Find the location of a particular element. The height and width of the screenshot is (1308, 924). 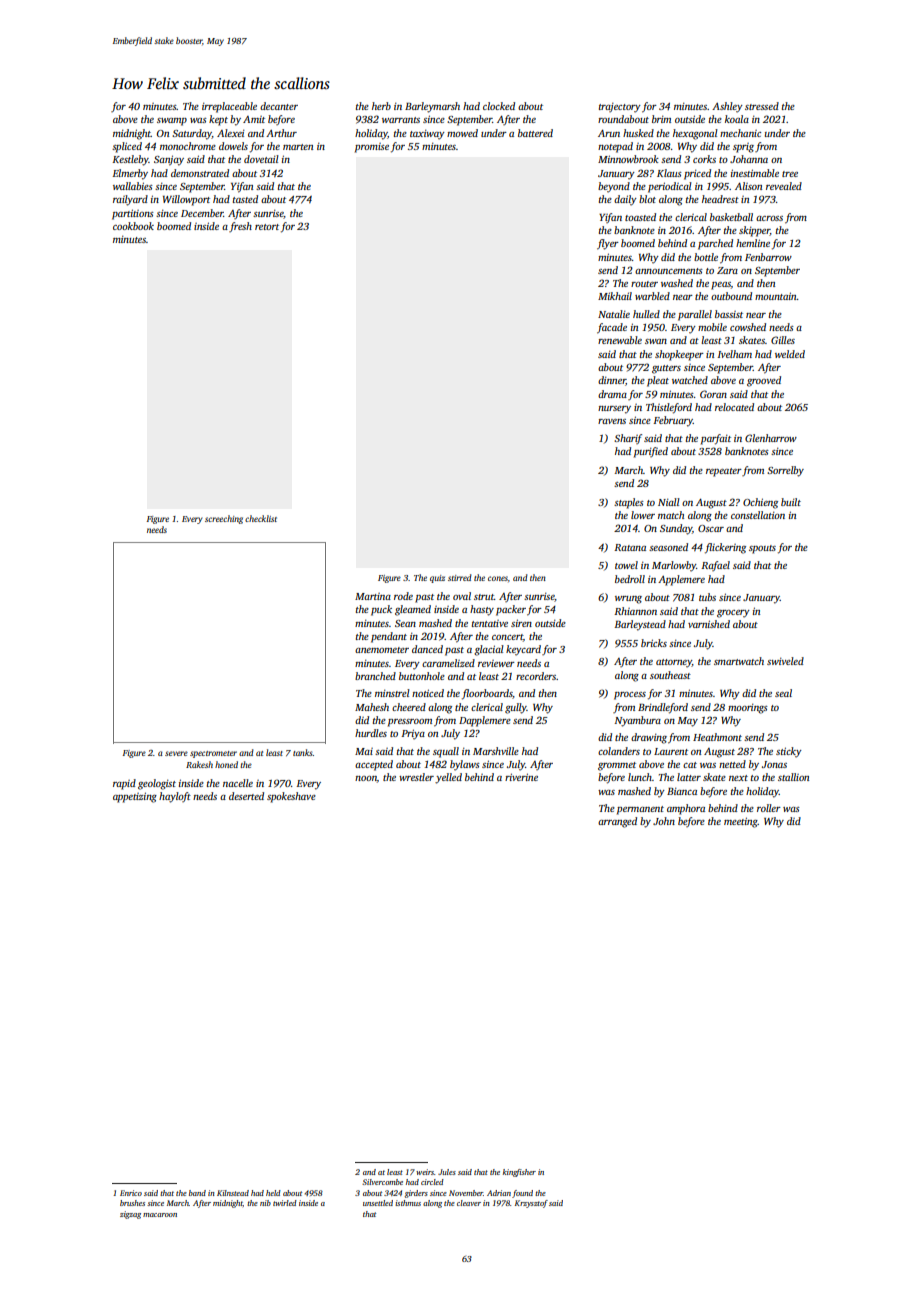

stallion is located at coordinates (793, 777).
